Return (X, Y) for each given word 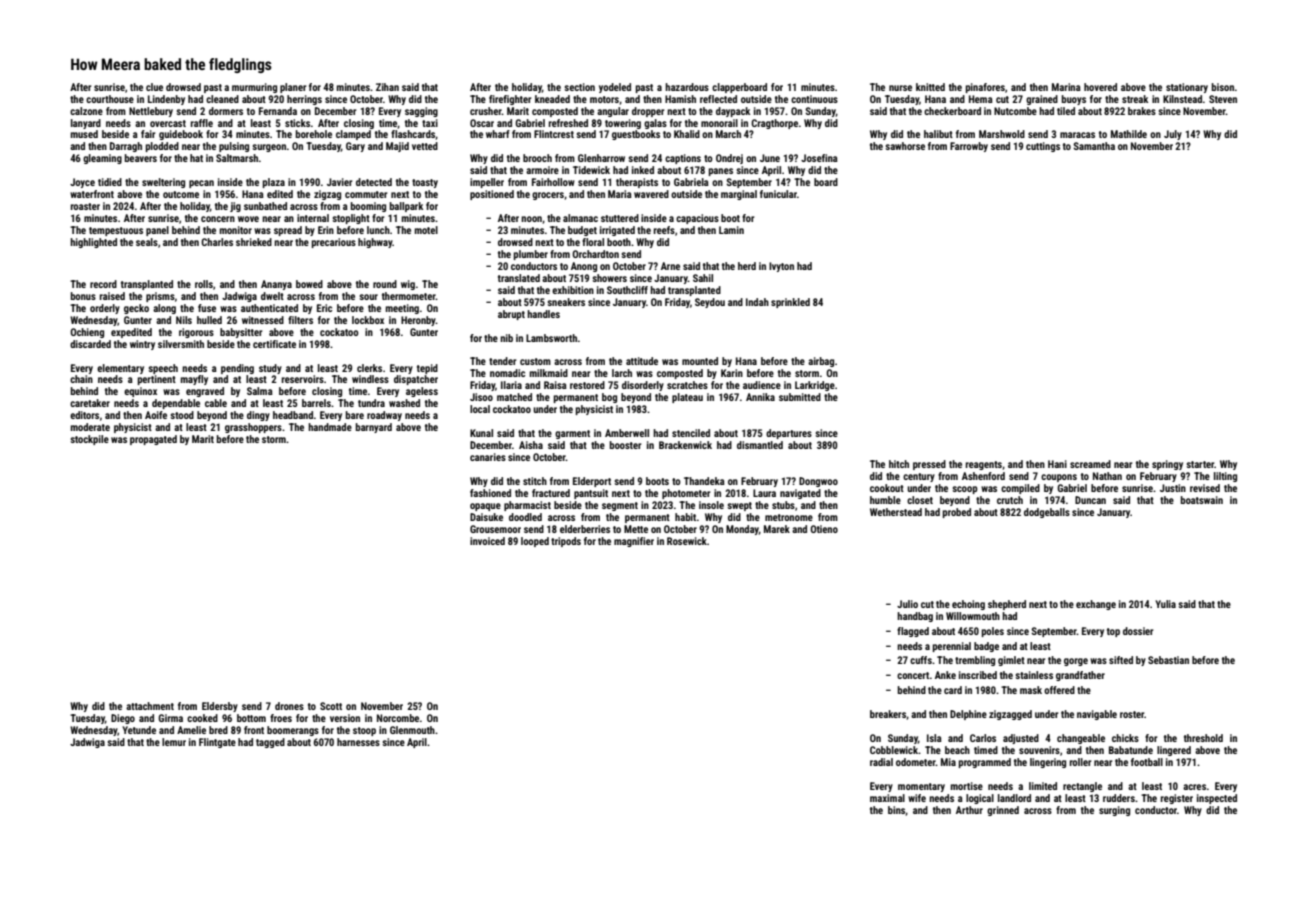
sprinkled (790, 303)
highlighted (93, 243)
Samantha (1094, 146)
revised (1205, 488)
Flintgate (217, 743)
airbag (821, 362)
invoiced (487, 541)
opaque (485, 507)
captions (683, 159)
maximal (887, 798)
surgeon (269, 148)
